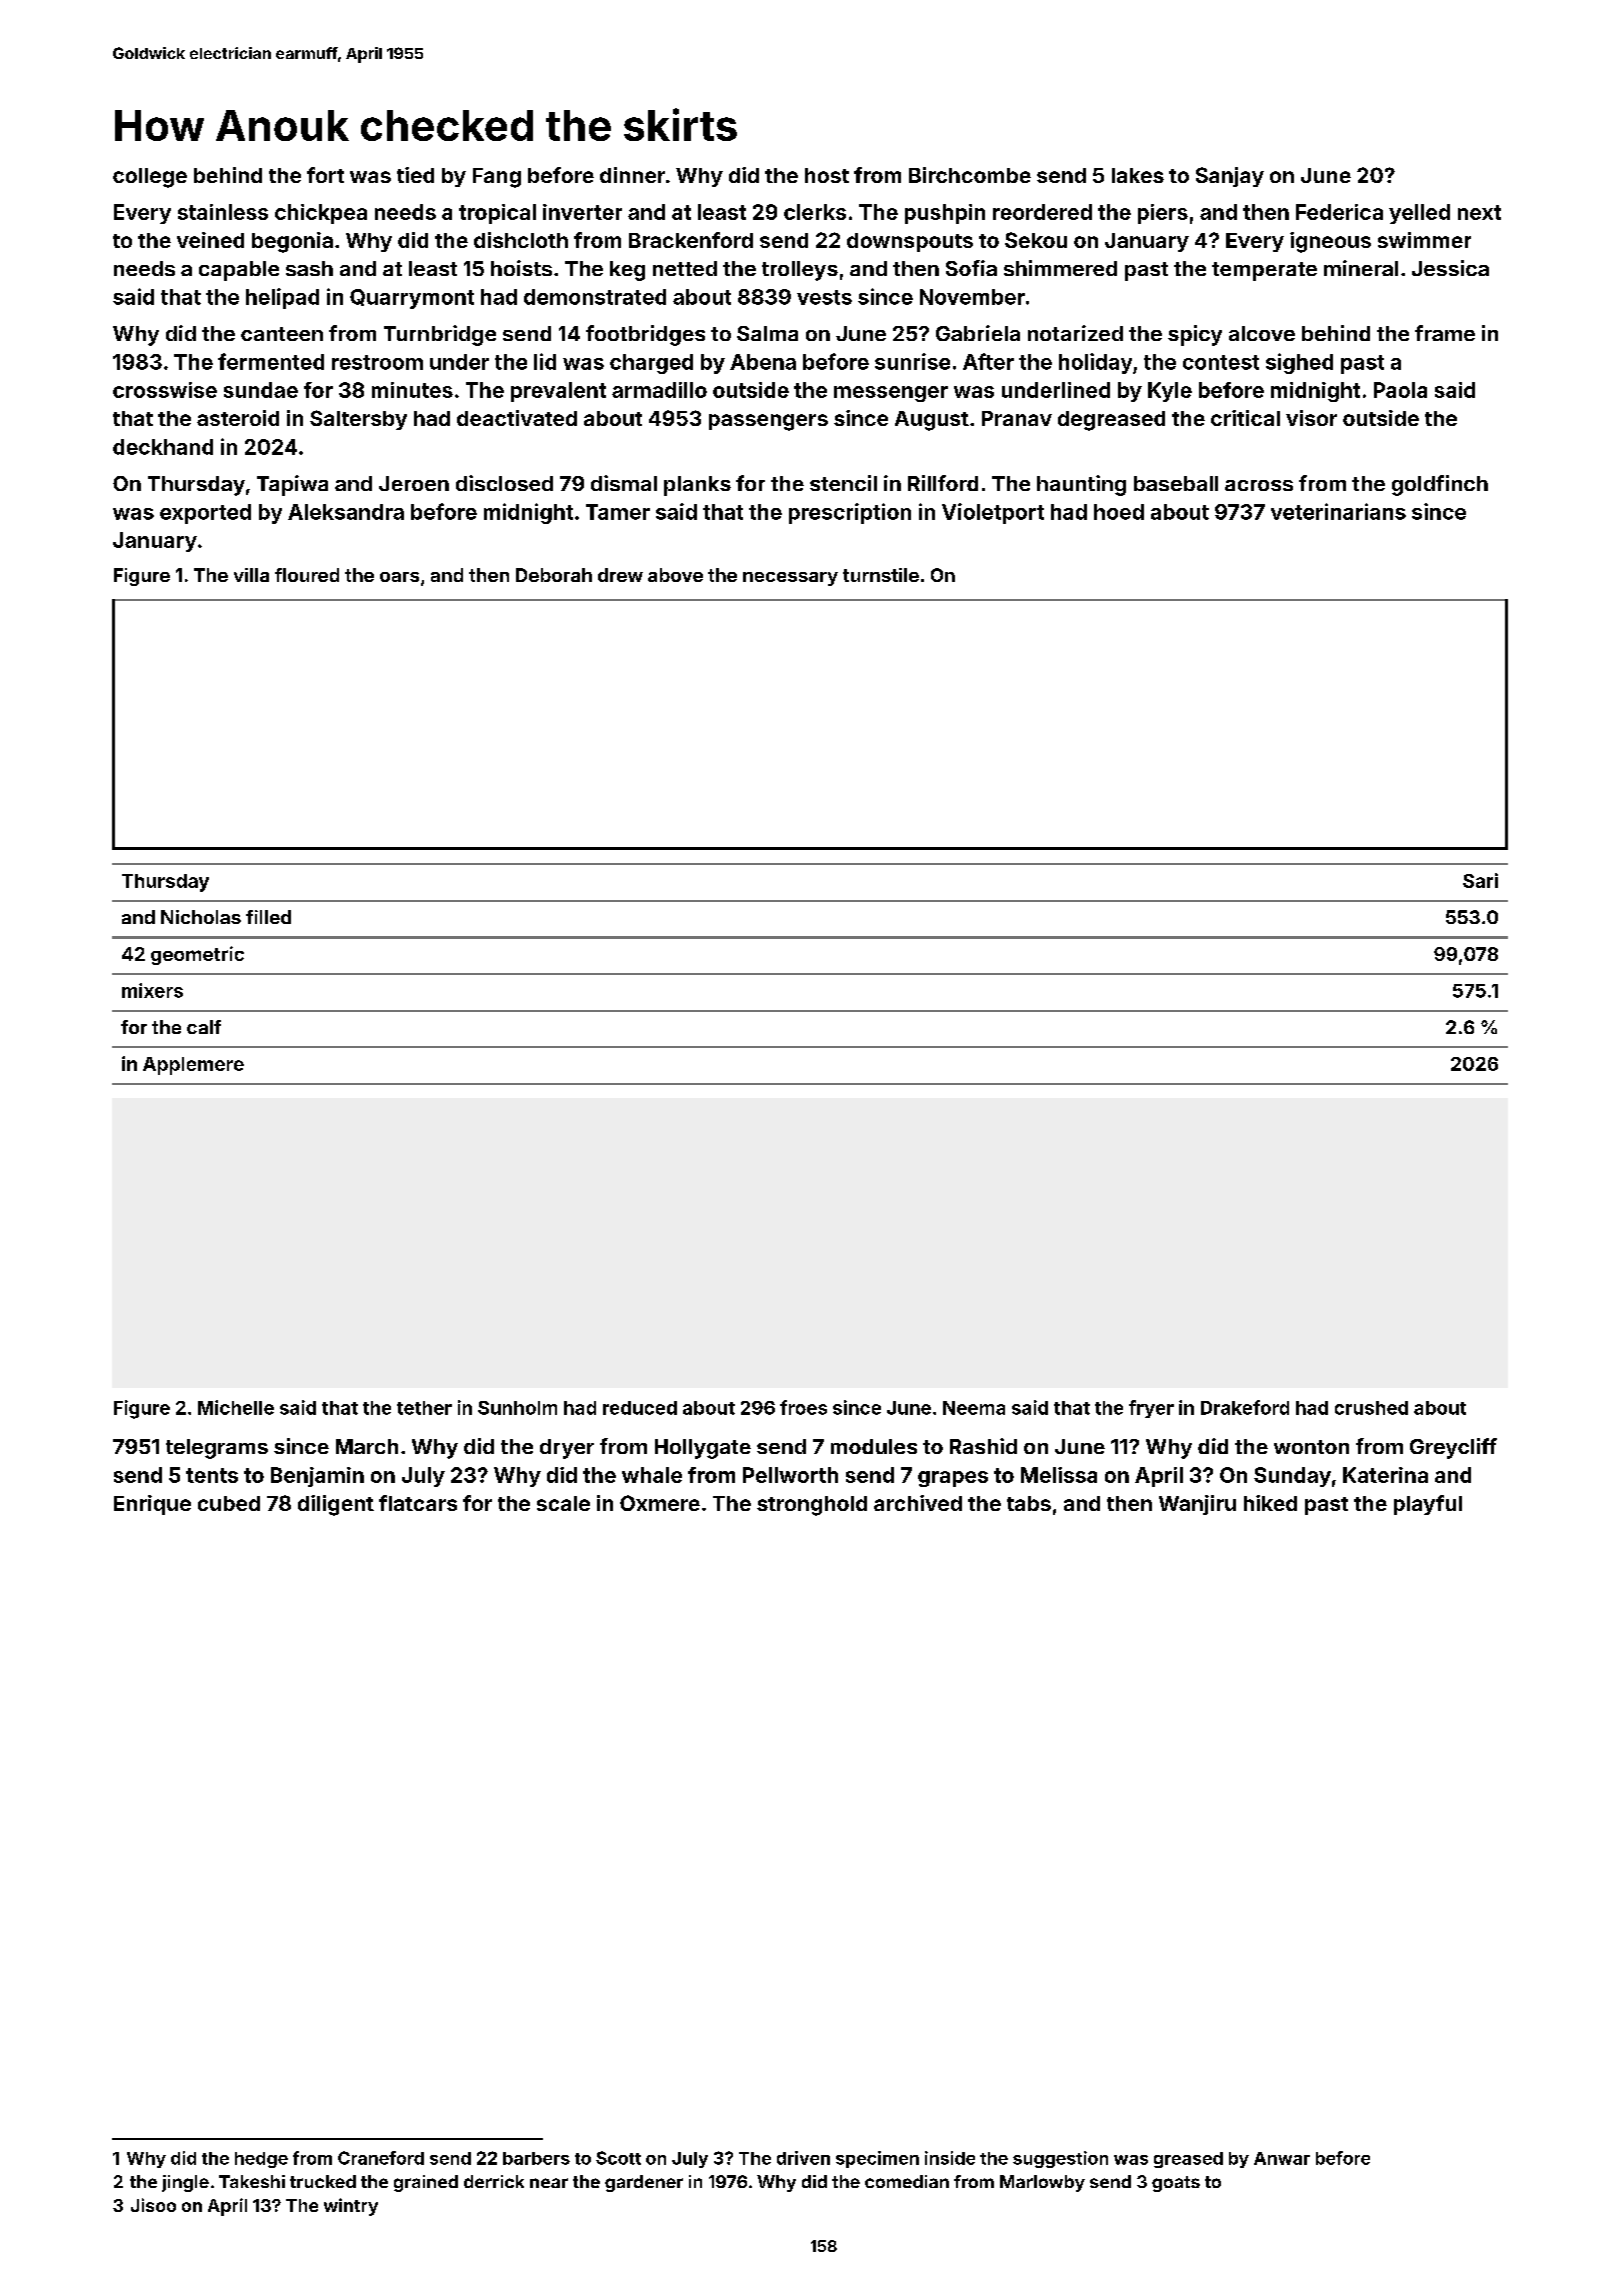 This screenshot has width=1620, height=2292. I want to click on Sanjay, so click(1230, 177).
